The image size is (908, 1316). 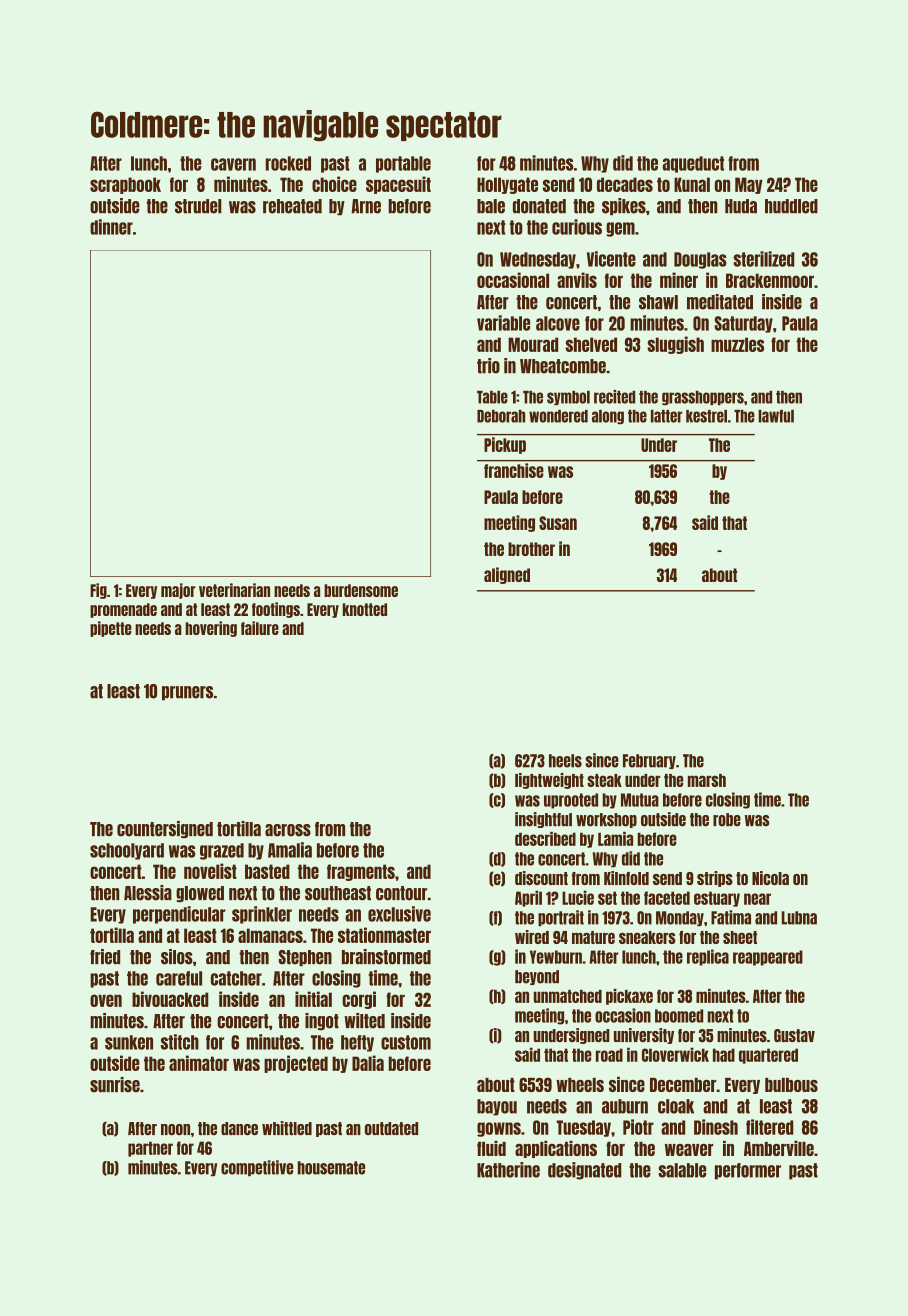 What do you see at coordinates (148, 893) in the screenshot?
I see `Alessia` at bounding box center [148, 893].
